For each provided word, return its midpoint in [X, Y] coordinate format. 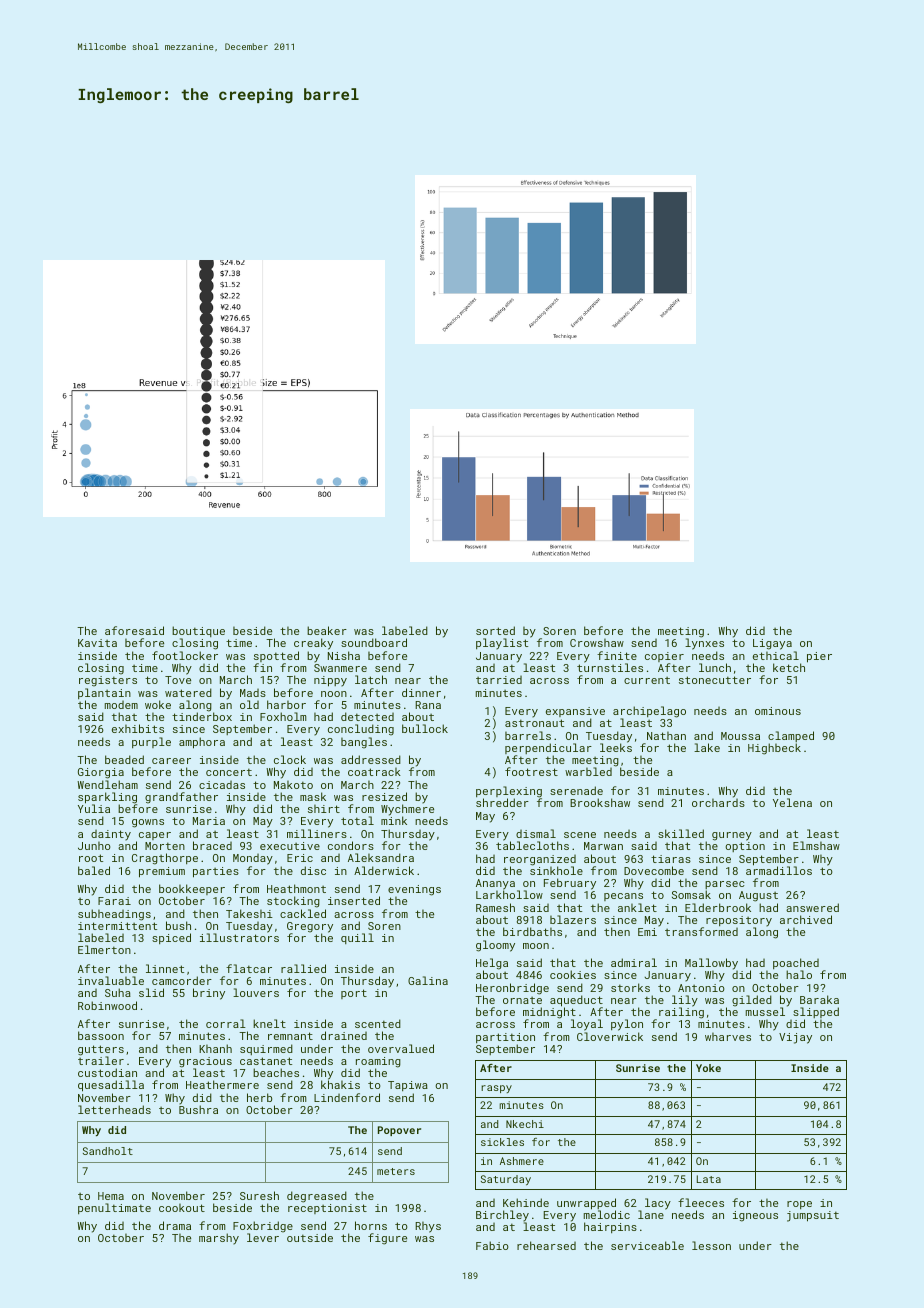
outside [310, 1238]
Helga [492, 964]
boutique [198, 632]
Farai [114, 901]
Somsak [691, 895]
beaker [327, 630]
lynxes [704, 644]
